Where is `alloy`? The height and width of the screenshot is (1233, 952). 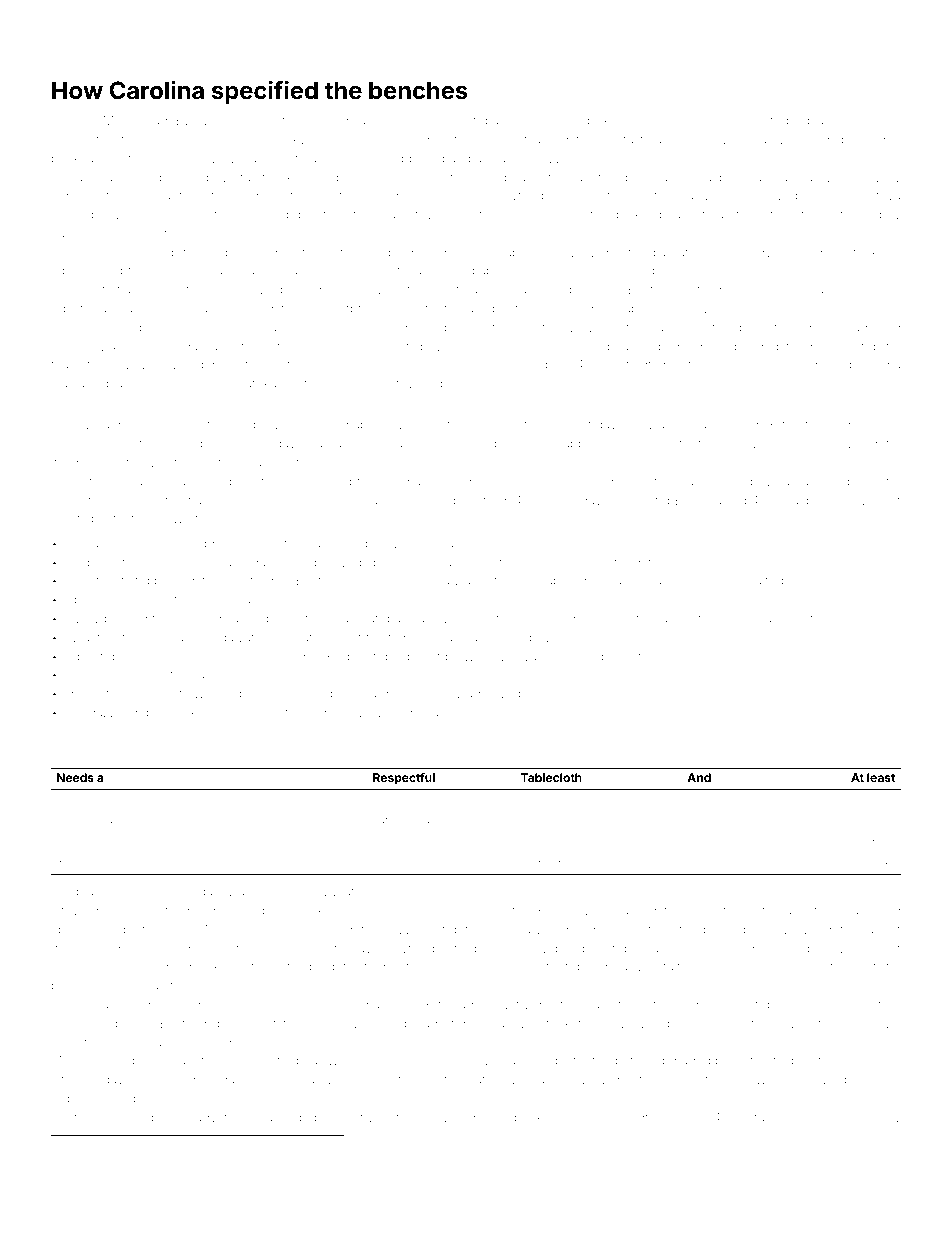
alloy is located at coordinates (186, 426).
